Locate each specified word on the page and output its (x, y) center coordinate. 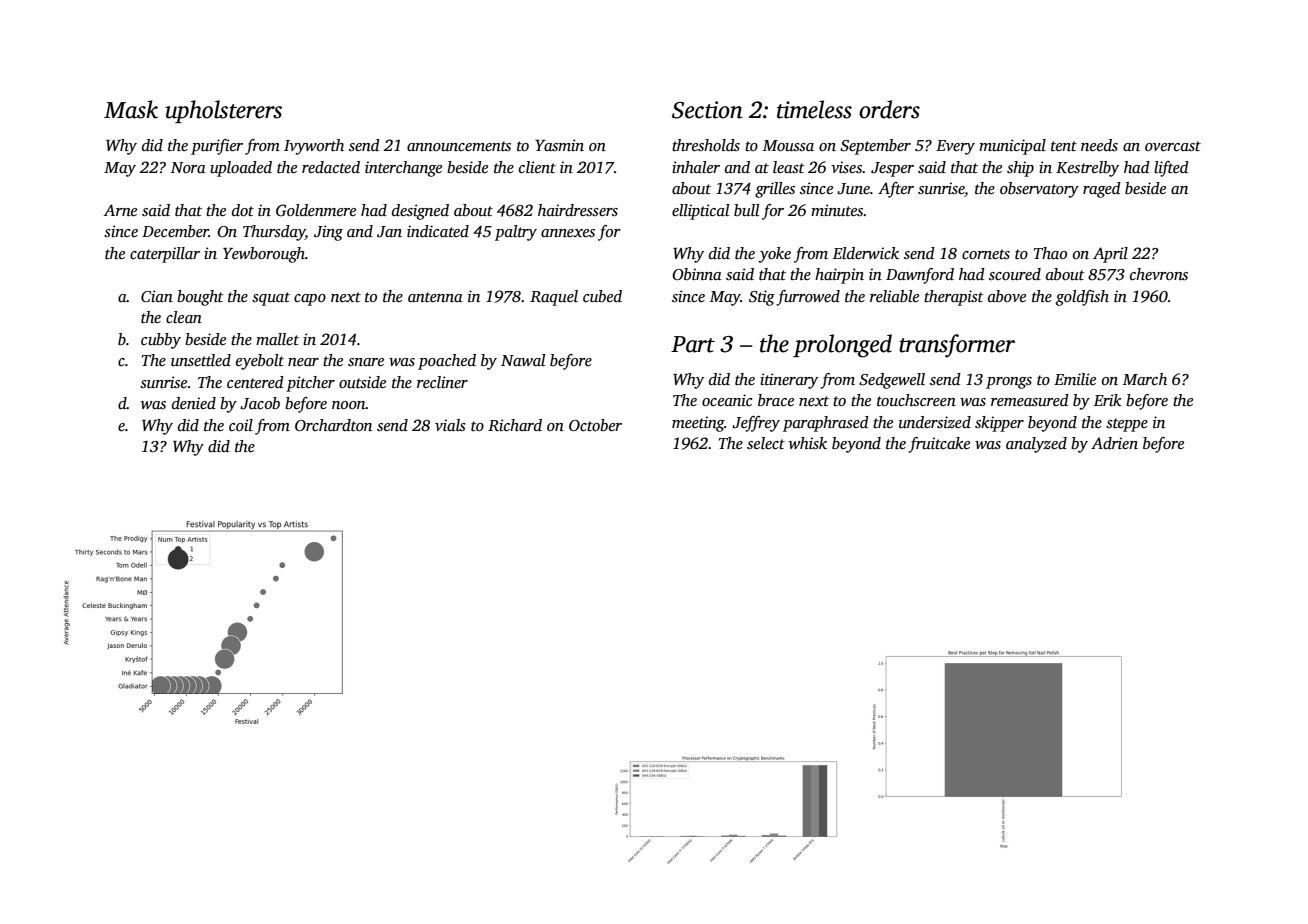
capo (310, 300)
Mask (131, 109)
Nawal (523, 360)
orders (889, 109)
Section (707, 110)
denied (194, 403)
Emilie (1075, 379)
